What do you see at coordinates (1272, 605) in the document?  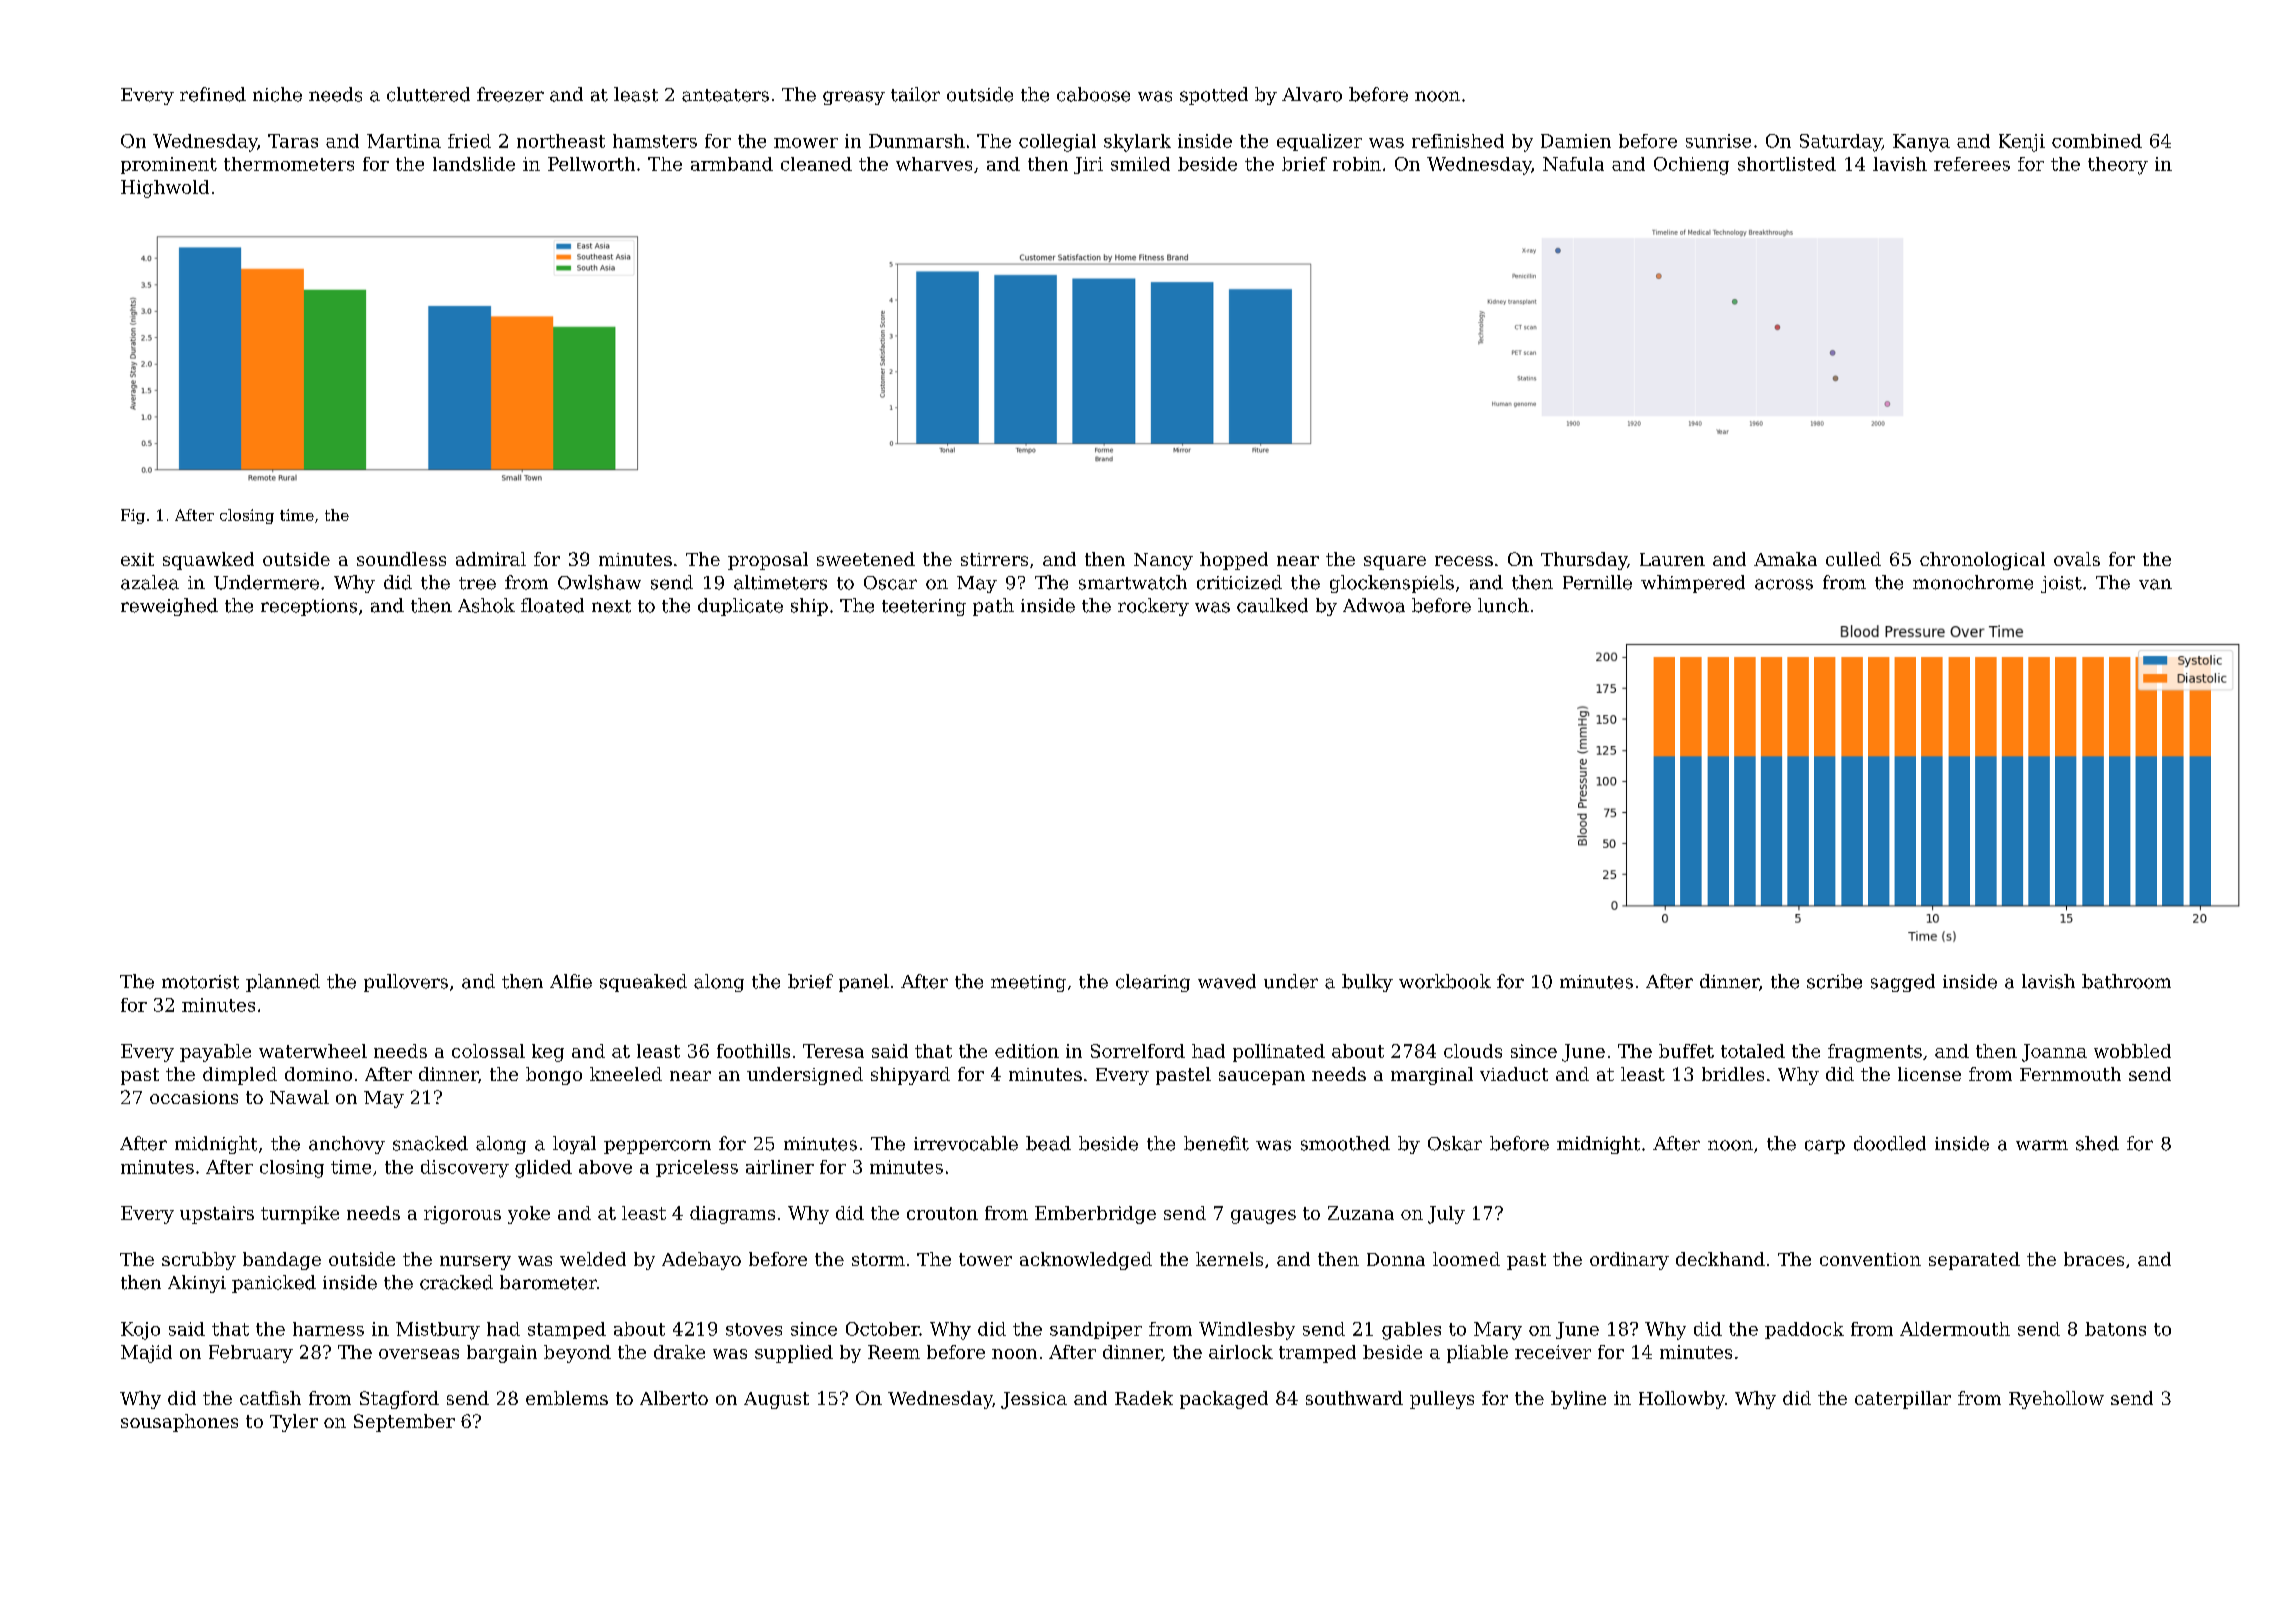 I see `caulked` at bounding box center [1272, 605].
